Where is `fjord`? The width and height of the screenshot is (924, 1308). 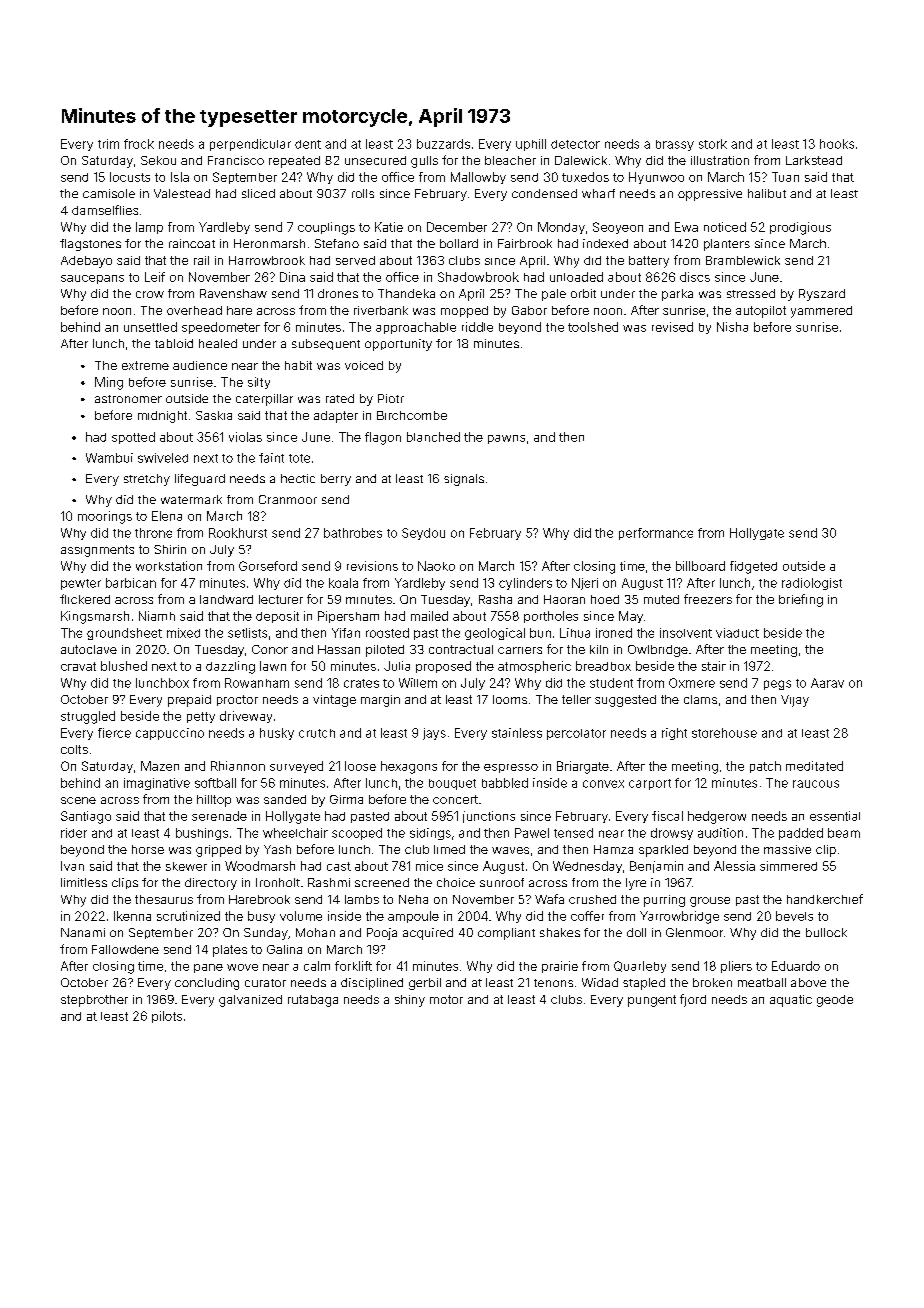
fjord is located at coordinates (693, 1000).
